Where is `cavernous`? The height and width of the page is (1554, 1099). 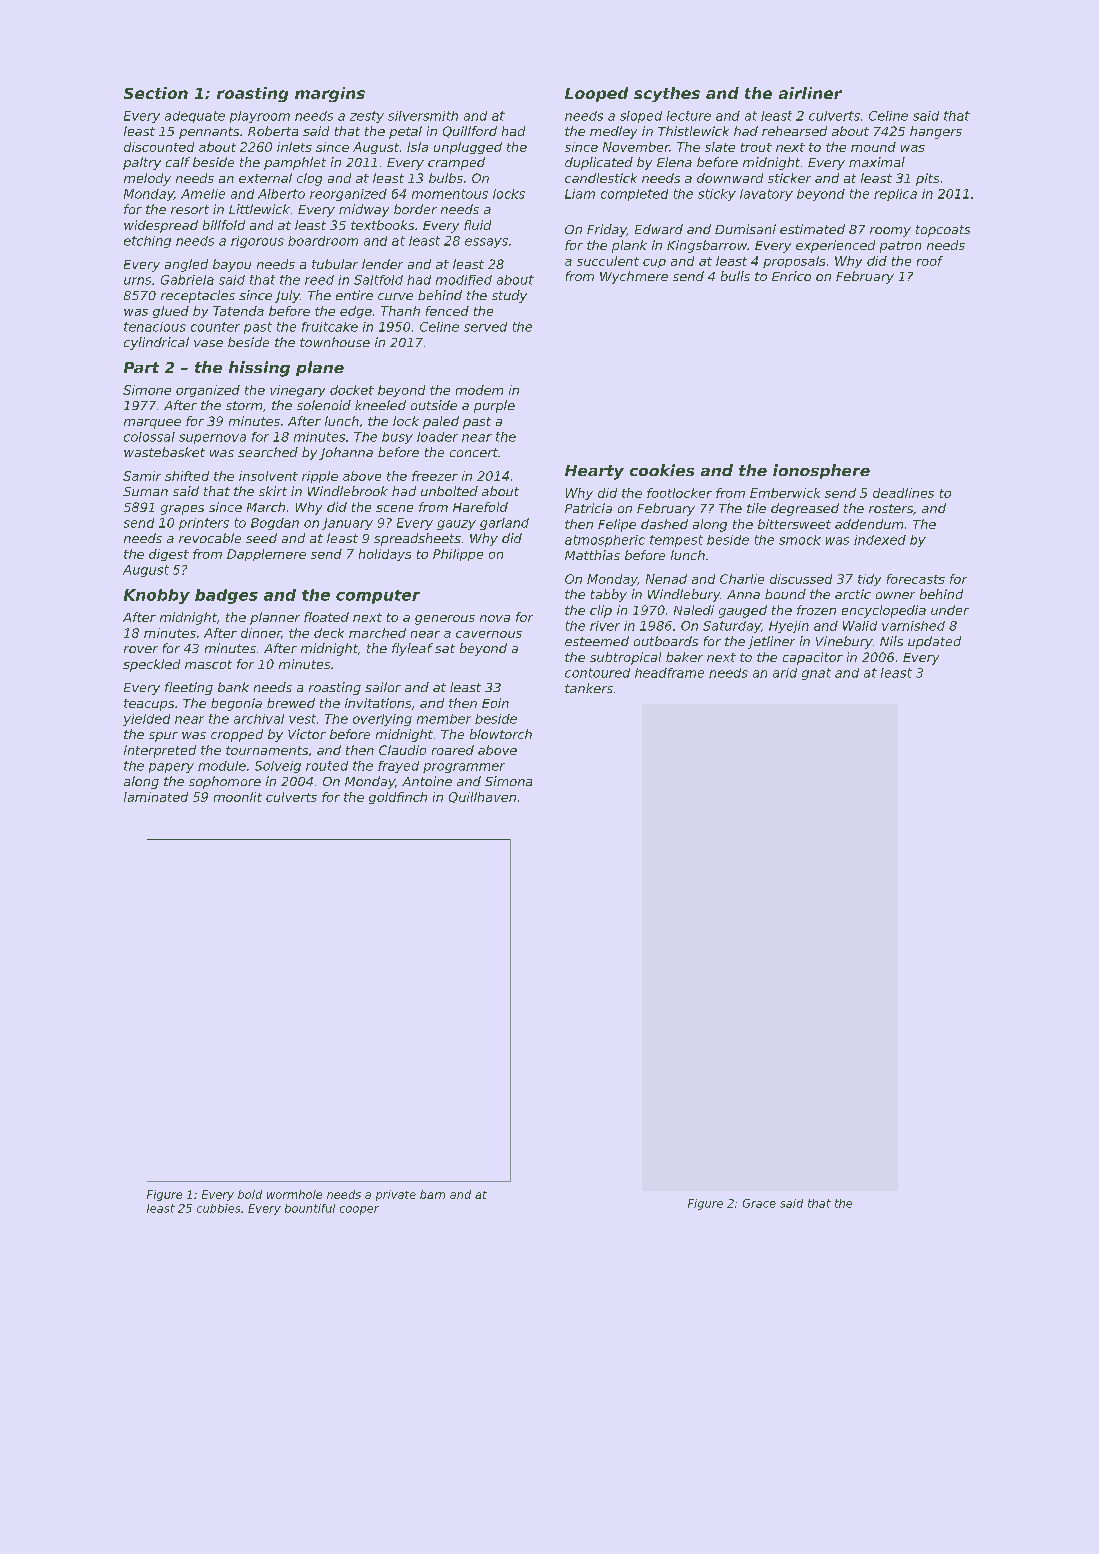 cavernous is located at coordinates (489, 634).
